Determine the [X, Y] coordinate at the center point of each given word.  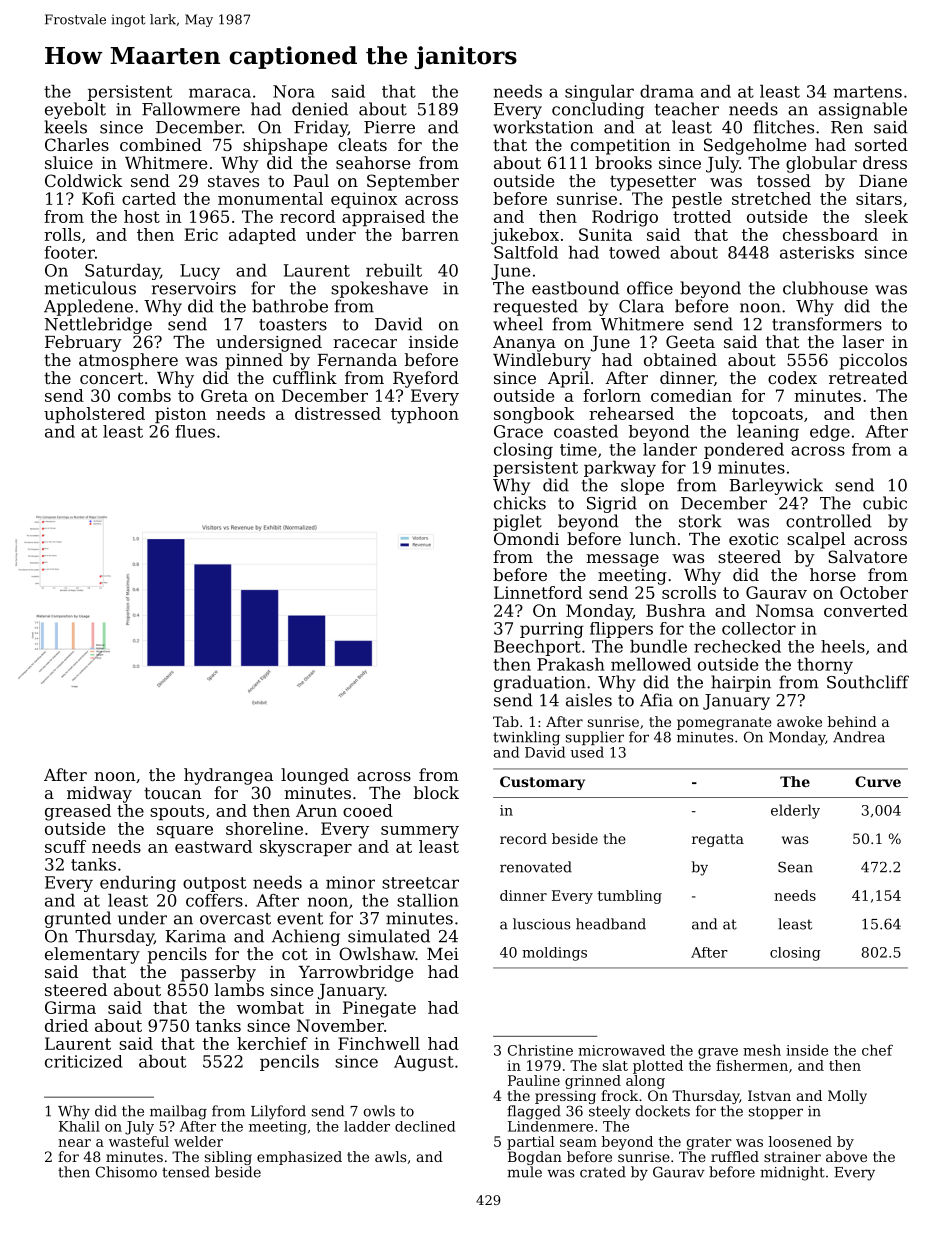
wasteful [139, 1141]
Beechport [537, 648]
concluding [598, 110]
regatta [718, 840]
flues [195, 431]
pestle [697, 200]
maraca [220, 93]
